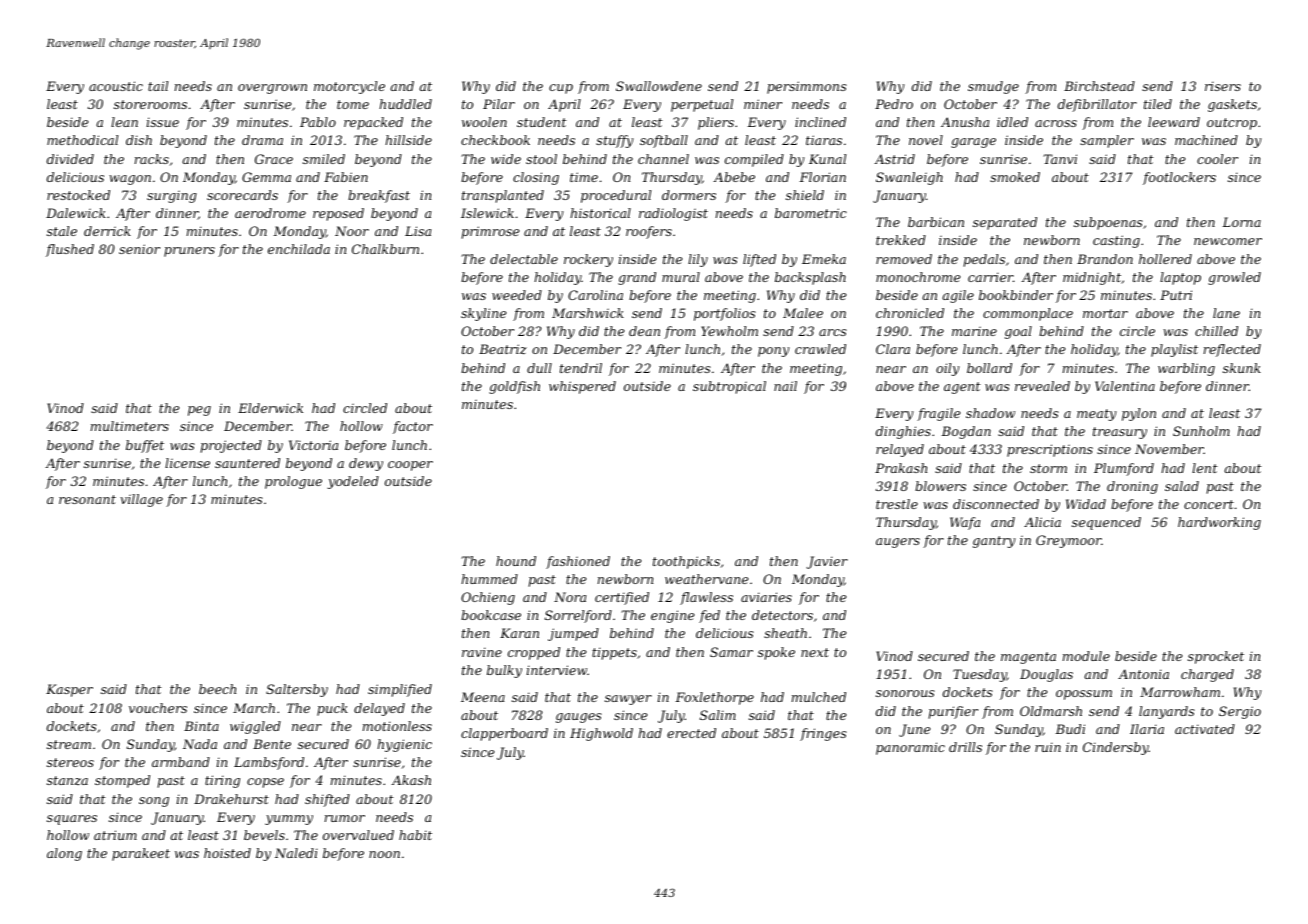 This screenshot has height=924, width=1308. I want to click on beech, so click(217, 689).
